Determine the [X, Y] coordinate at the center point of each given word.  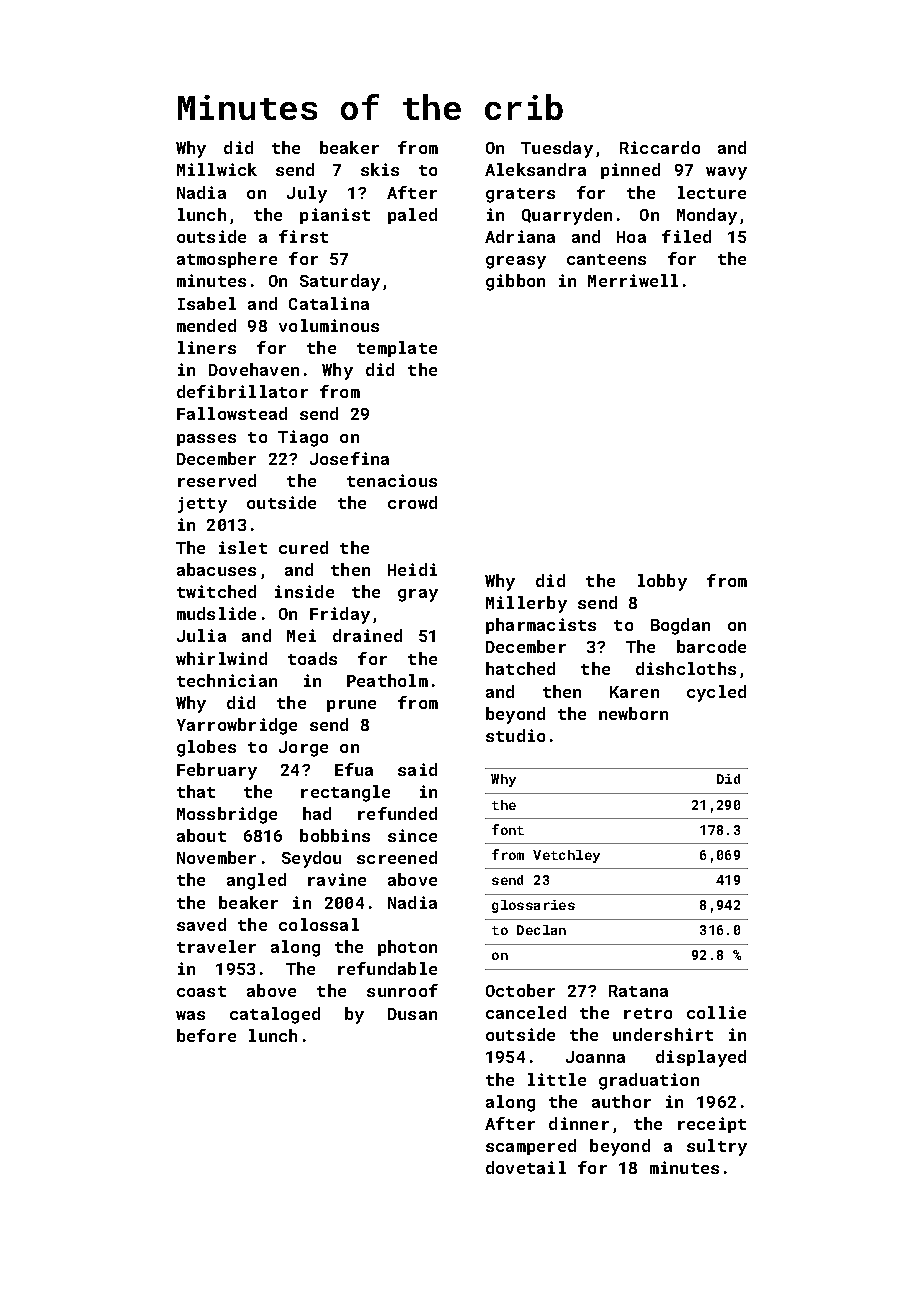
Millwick [217, 169]
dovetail [526, 1167]
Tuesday [557, 149]
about [201, 835]
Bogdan [680, 626]
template [397, 349]
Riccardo [660, 147]
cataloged [275, 1015]
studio [515, 735]
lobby [662, 582]
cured [303, 547]
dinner [579, 1123]
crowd [412, 502]
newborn [633, 713]
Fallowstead [232, 413]
